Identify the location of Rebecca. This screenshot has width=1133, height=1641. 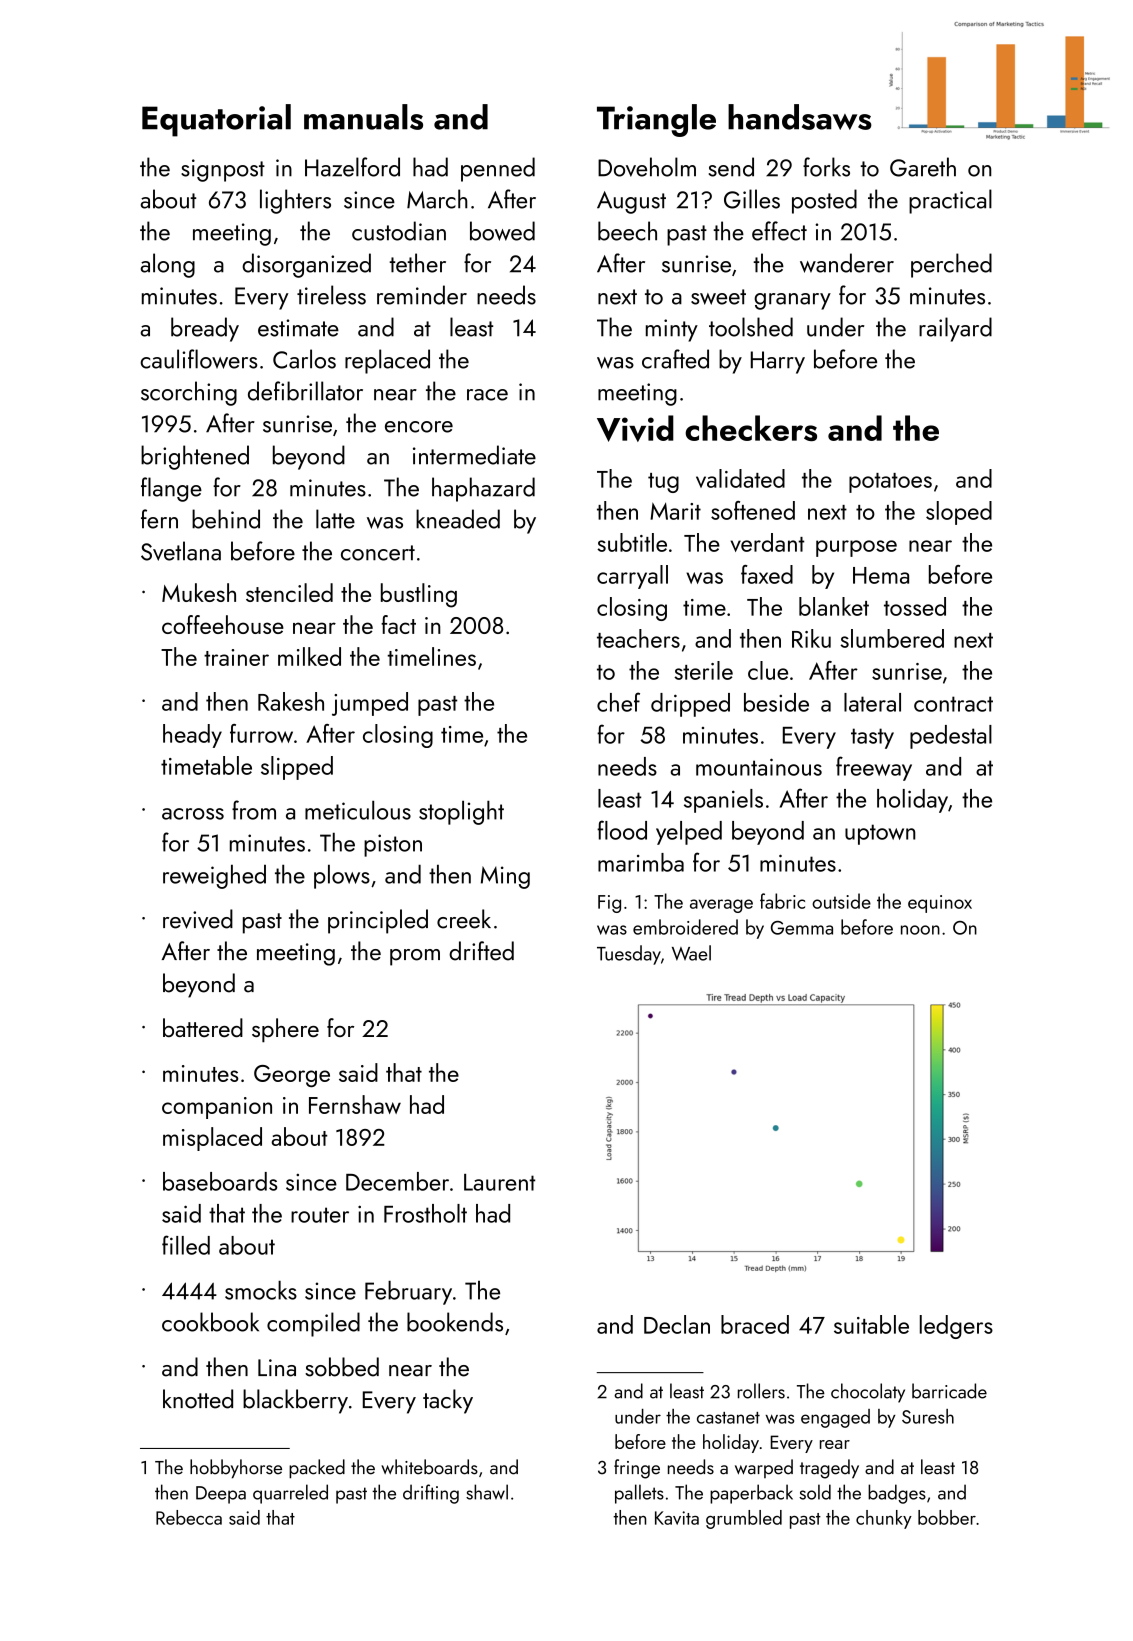
(189, 1517).
